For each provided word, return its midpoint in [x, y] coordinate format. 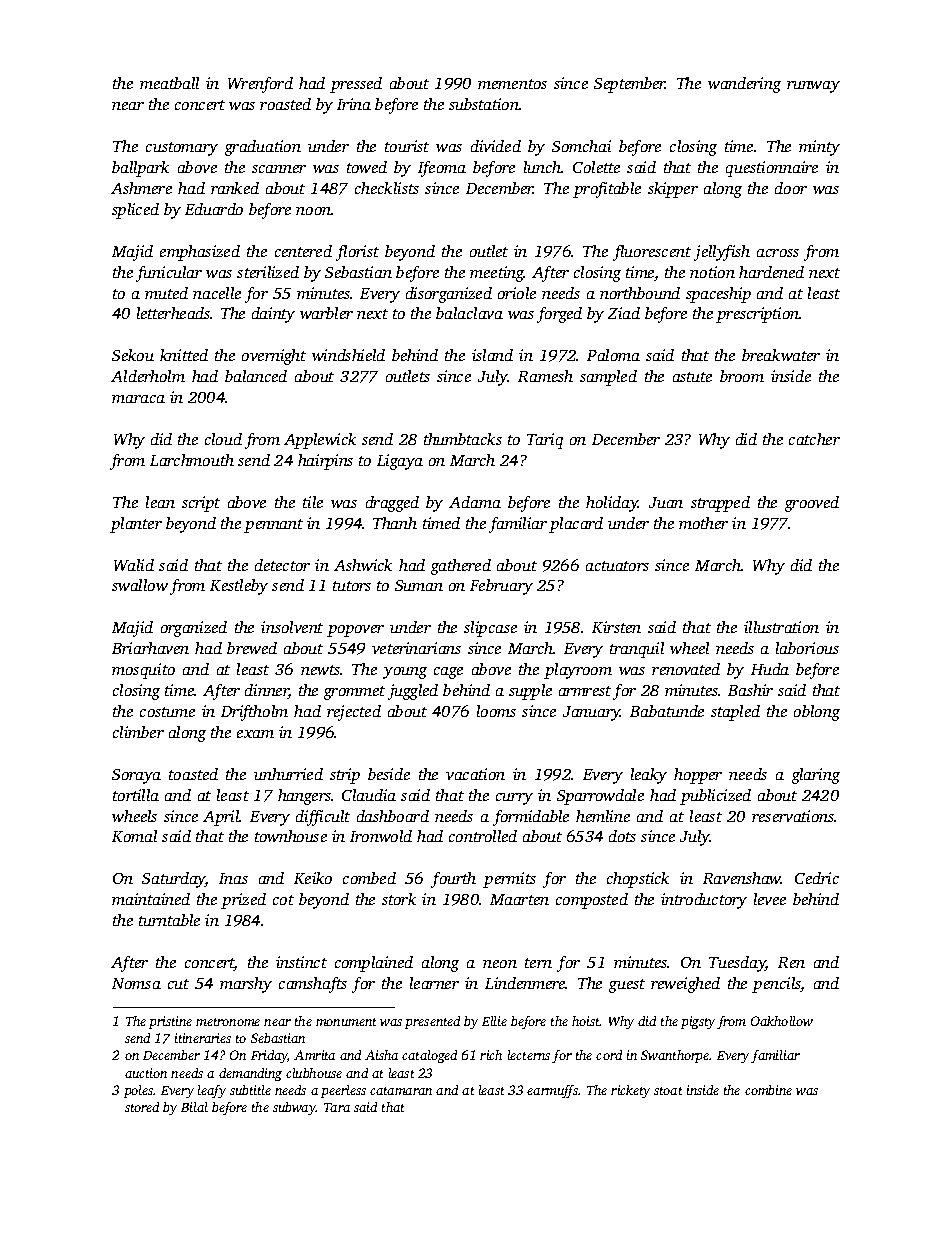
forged [559, 315]
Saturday [173, 880]
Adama [475, 502]
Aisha [381, 1055]
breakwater [781, 355]
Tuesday [737, 964]
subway [294, 1108]
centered [303, 251]
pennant [273, 526]
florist [357, 253]
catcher [814, 439]
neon [500, 964]
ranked [235, 188]
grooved [812, 504]
